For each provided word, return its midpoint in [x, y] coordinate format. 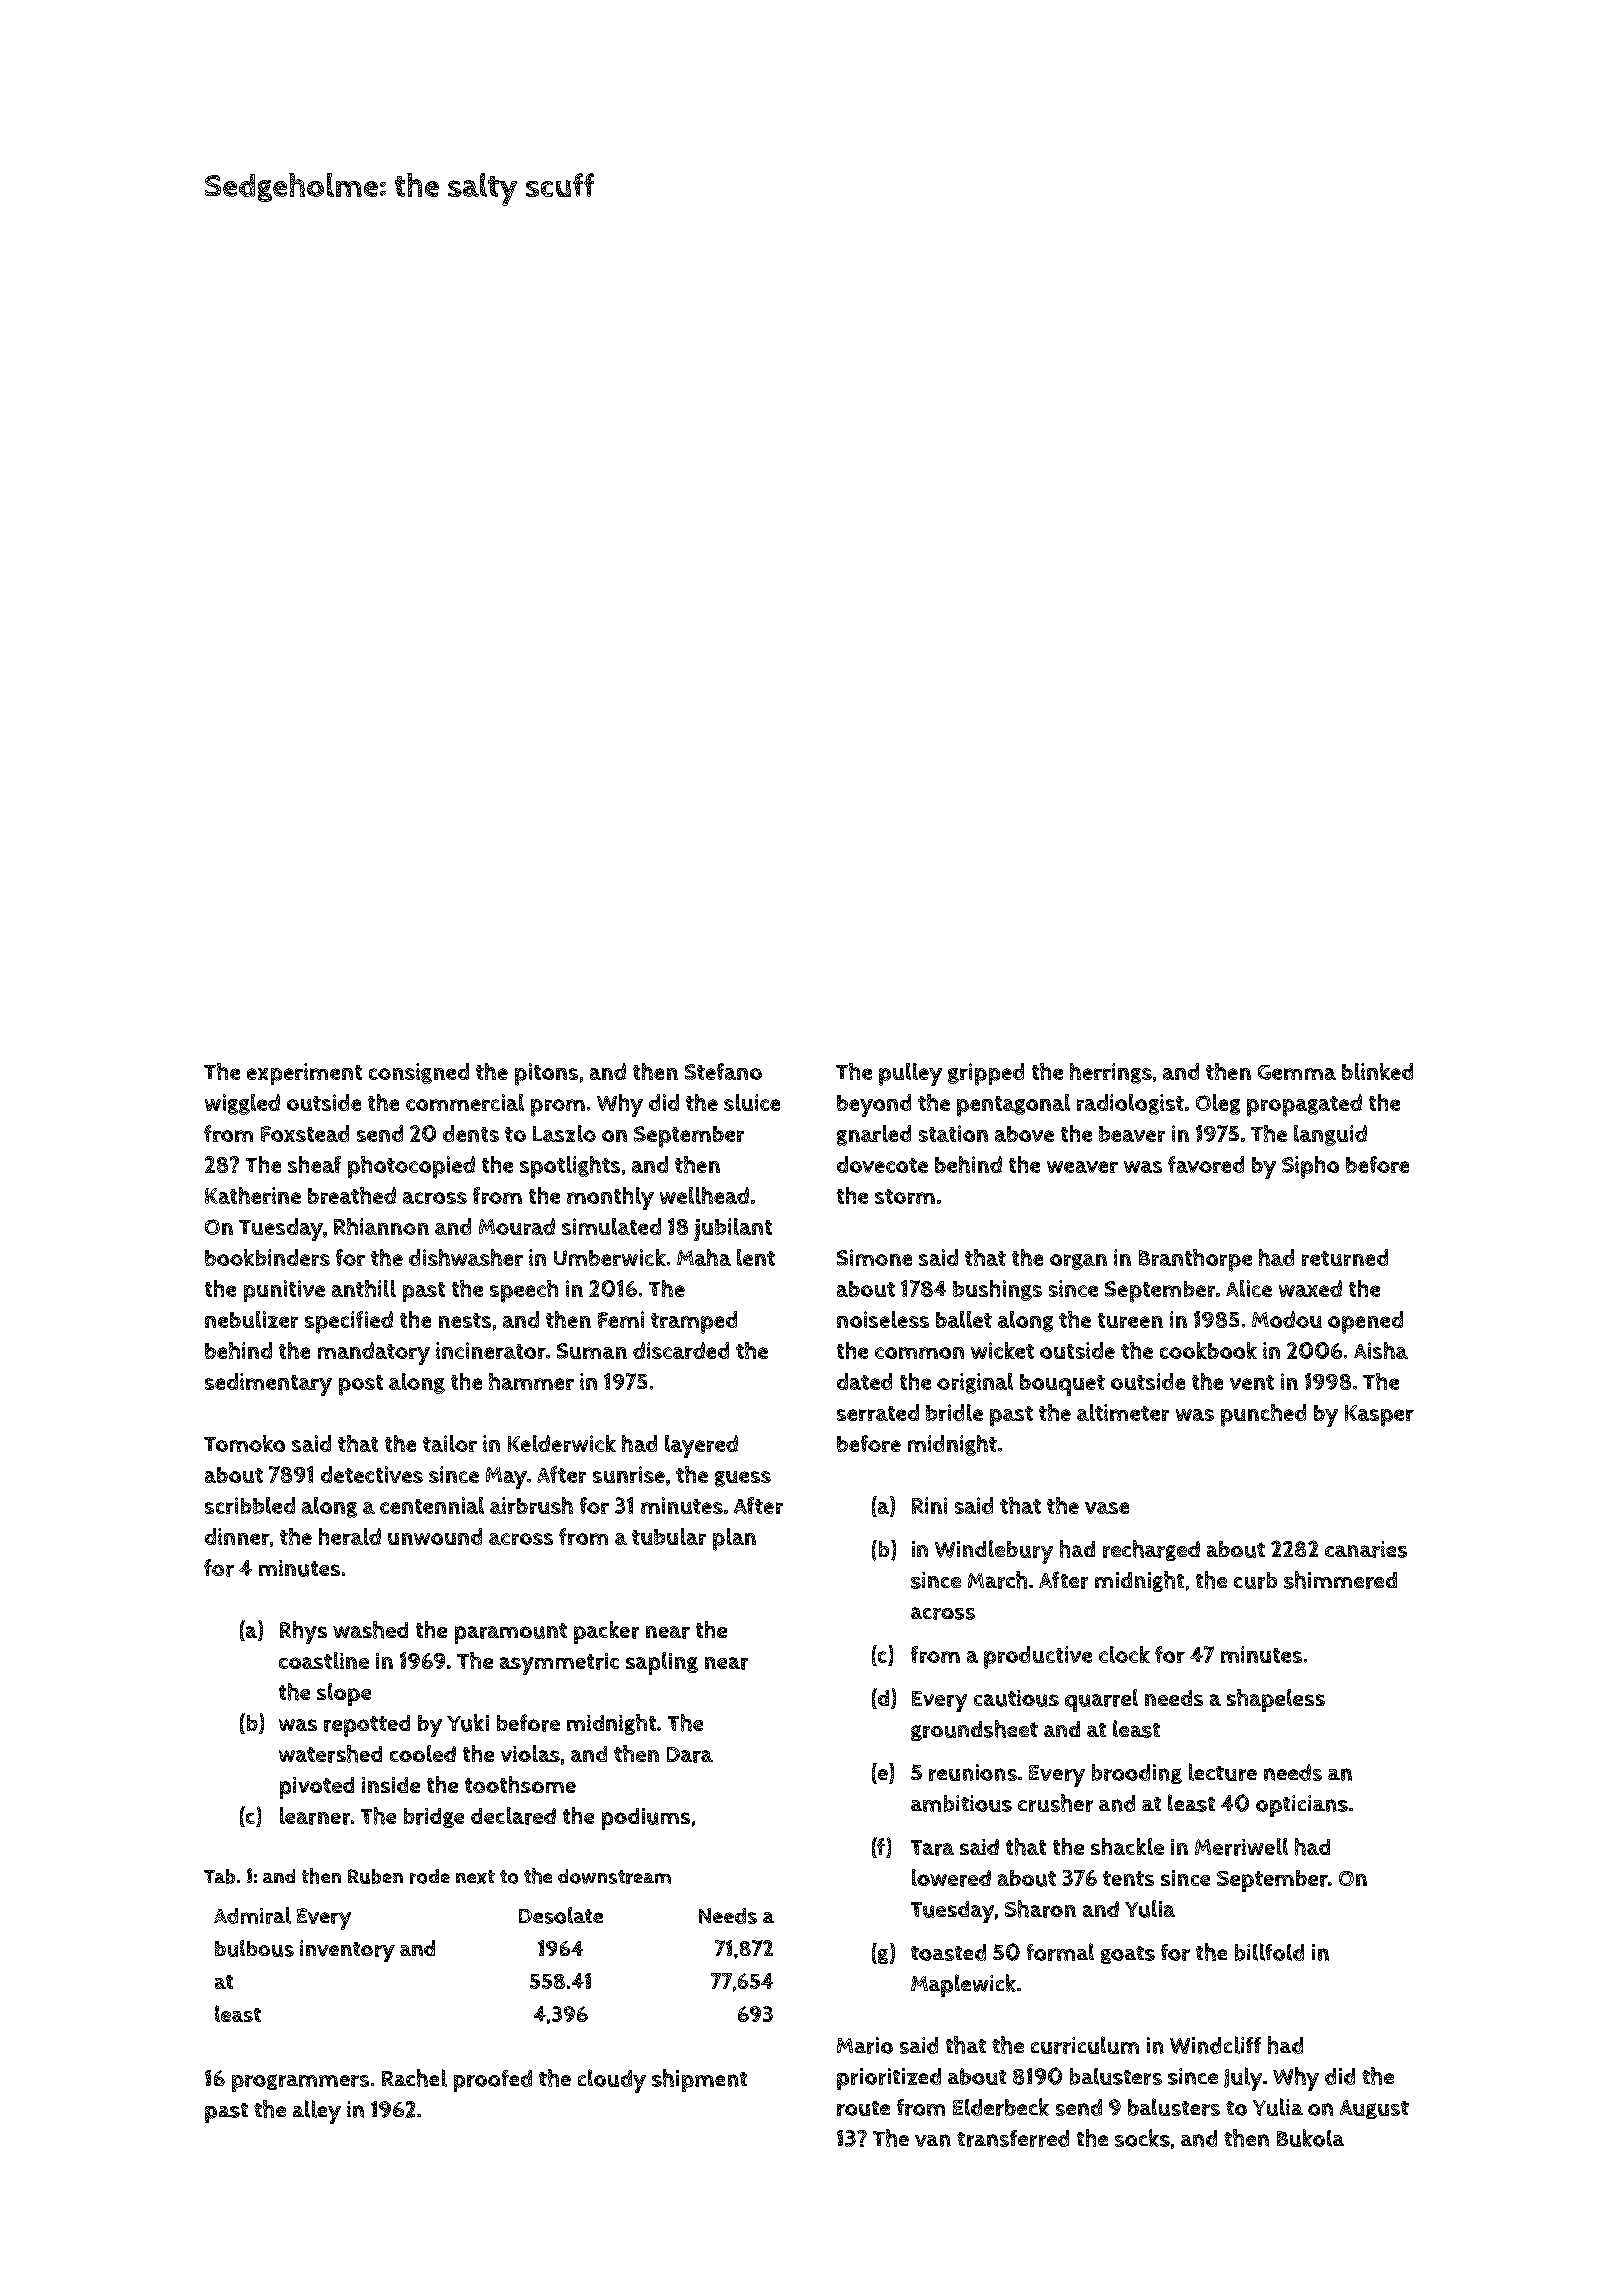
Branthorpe [1195, 1260]
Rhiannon [381, 1226]
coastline [324, 1660]
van [933, 2140]
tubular [669, 1536]
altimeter [1123, 1412]
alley [317, 2112]
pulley [910, 1074]
